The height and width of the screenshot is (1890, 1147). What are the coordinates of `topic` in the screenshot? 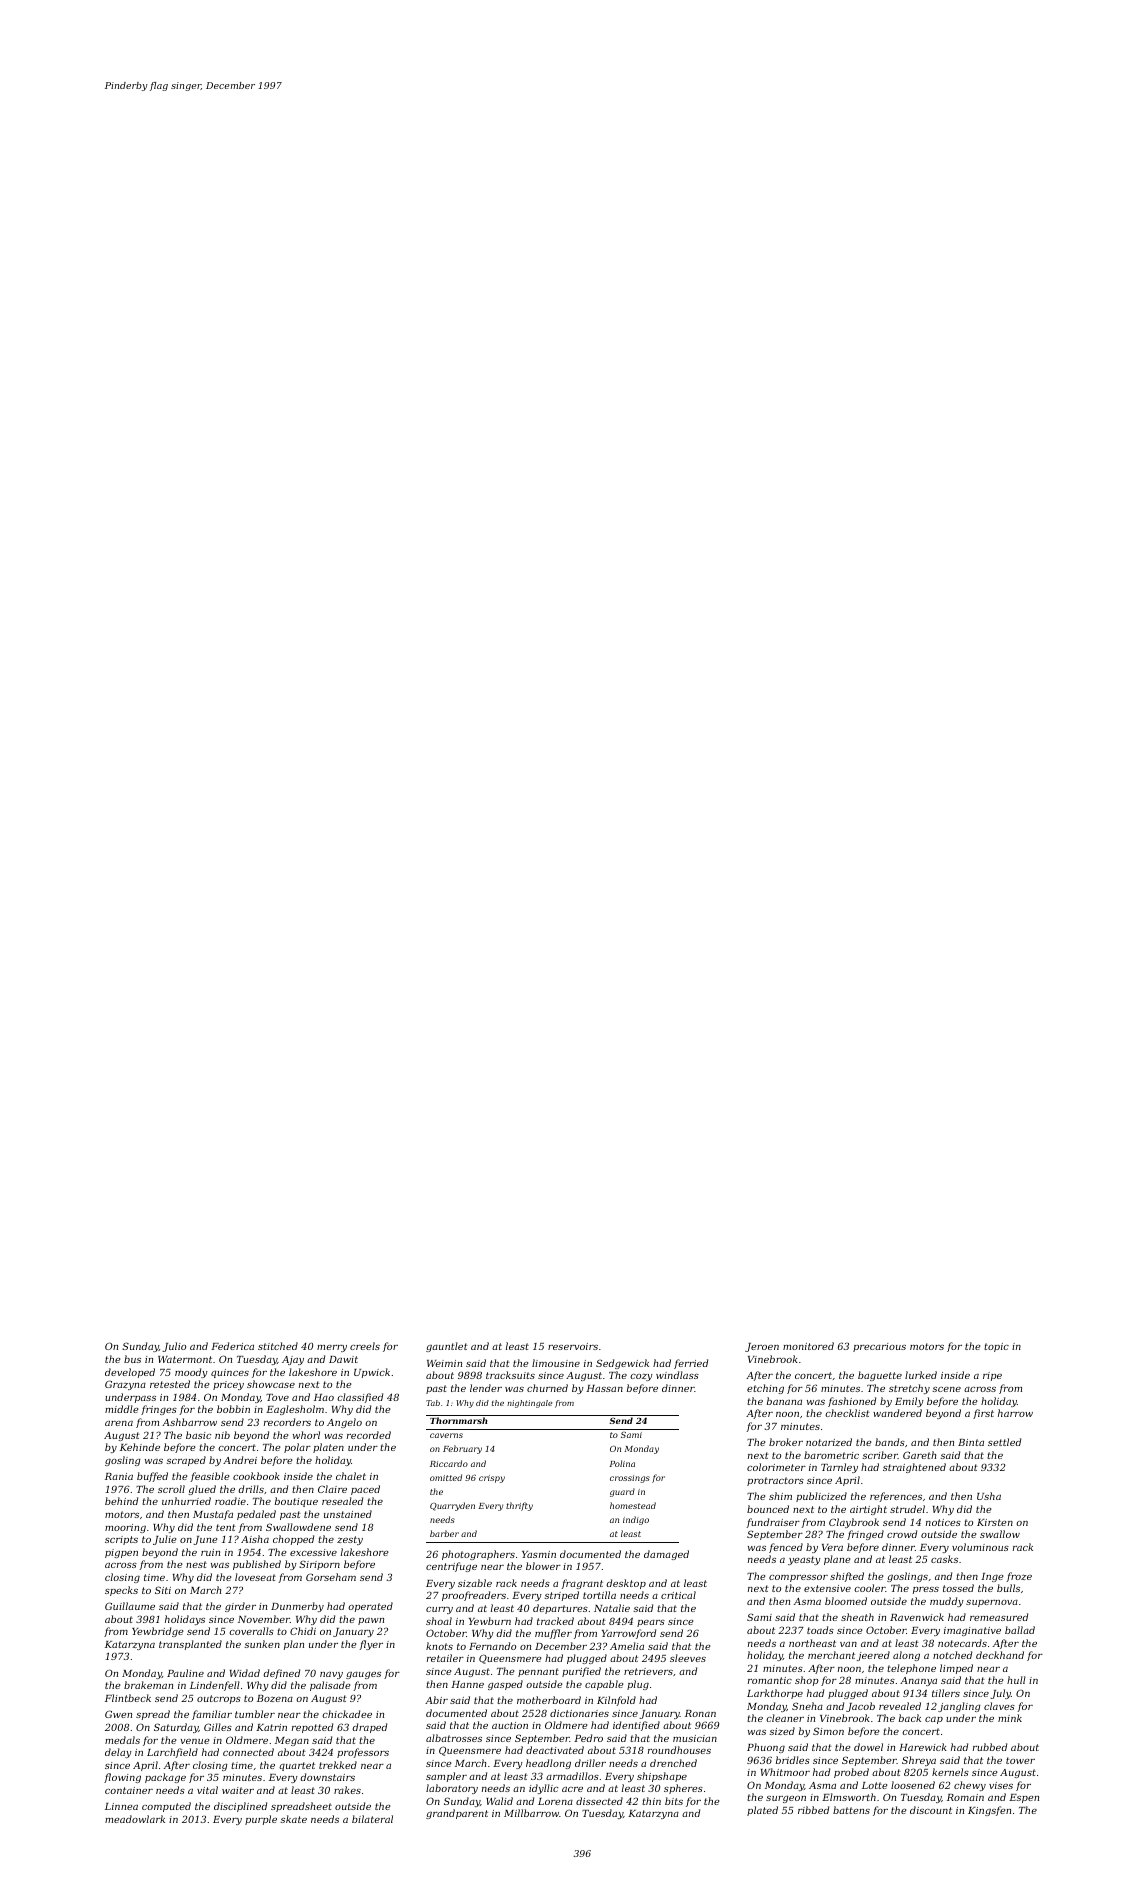 It's located at (996, 1347).
